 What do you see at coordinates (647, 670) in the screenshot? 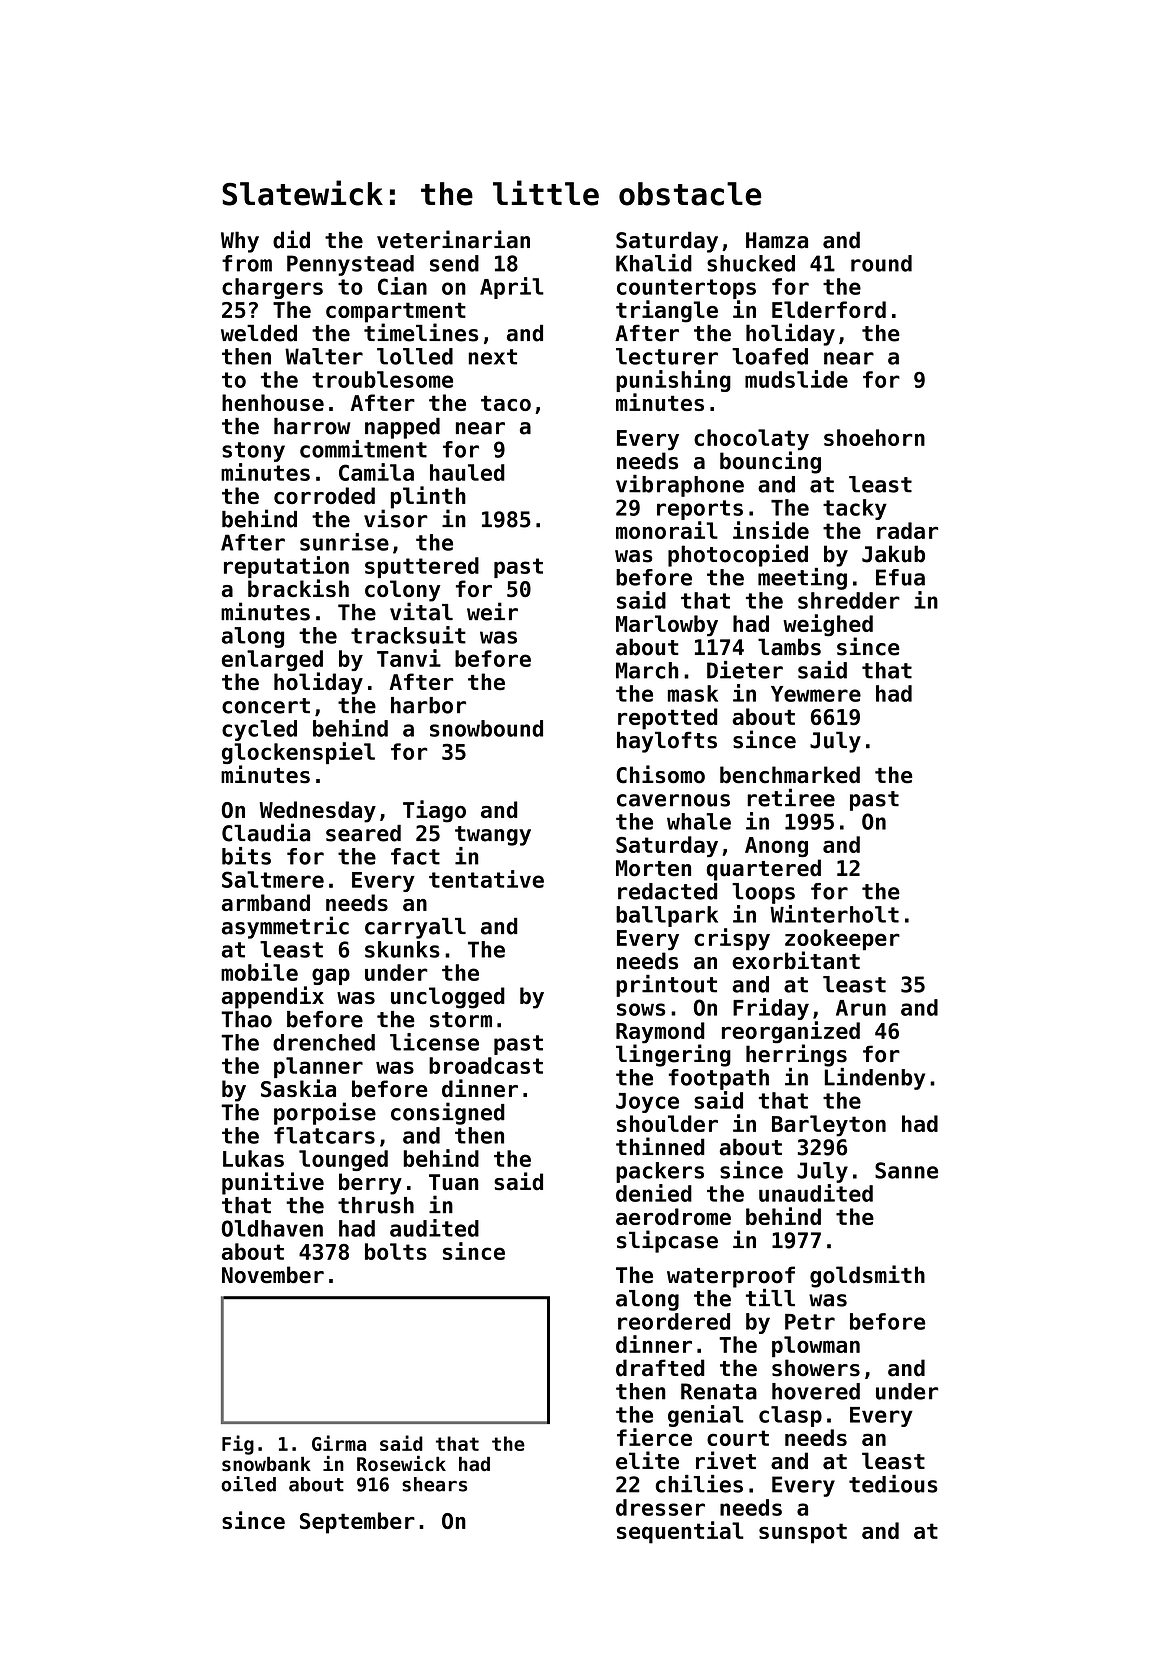
I see `March` at bounding box center [647, 670].
